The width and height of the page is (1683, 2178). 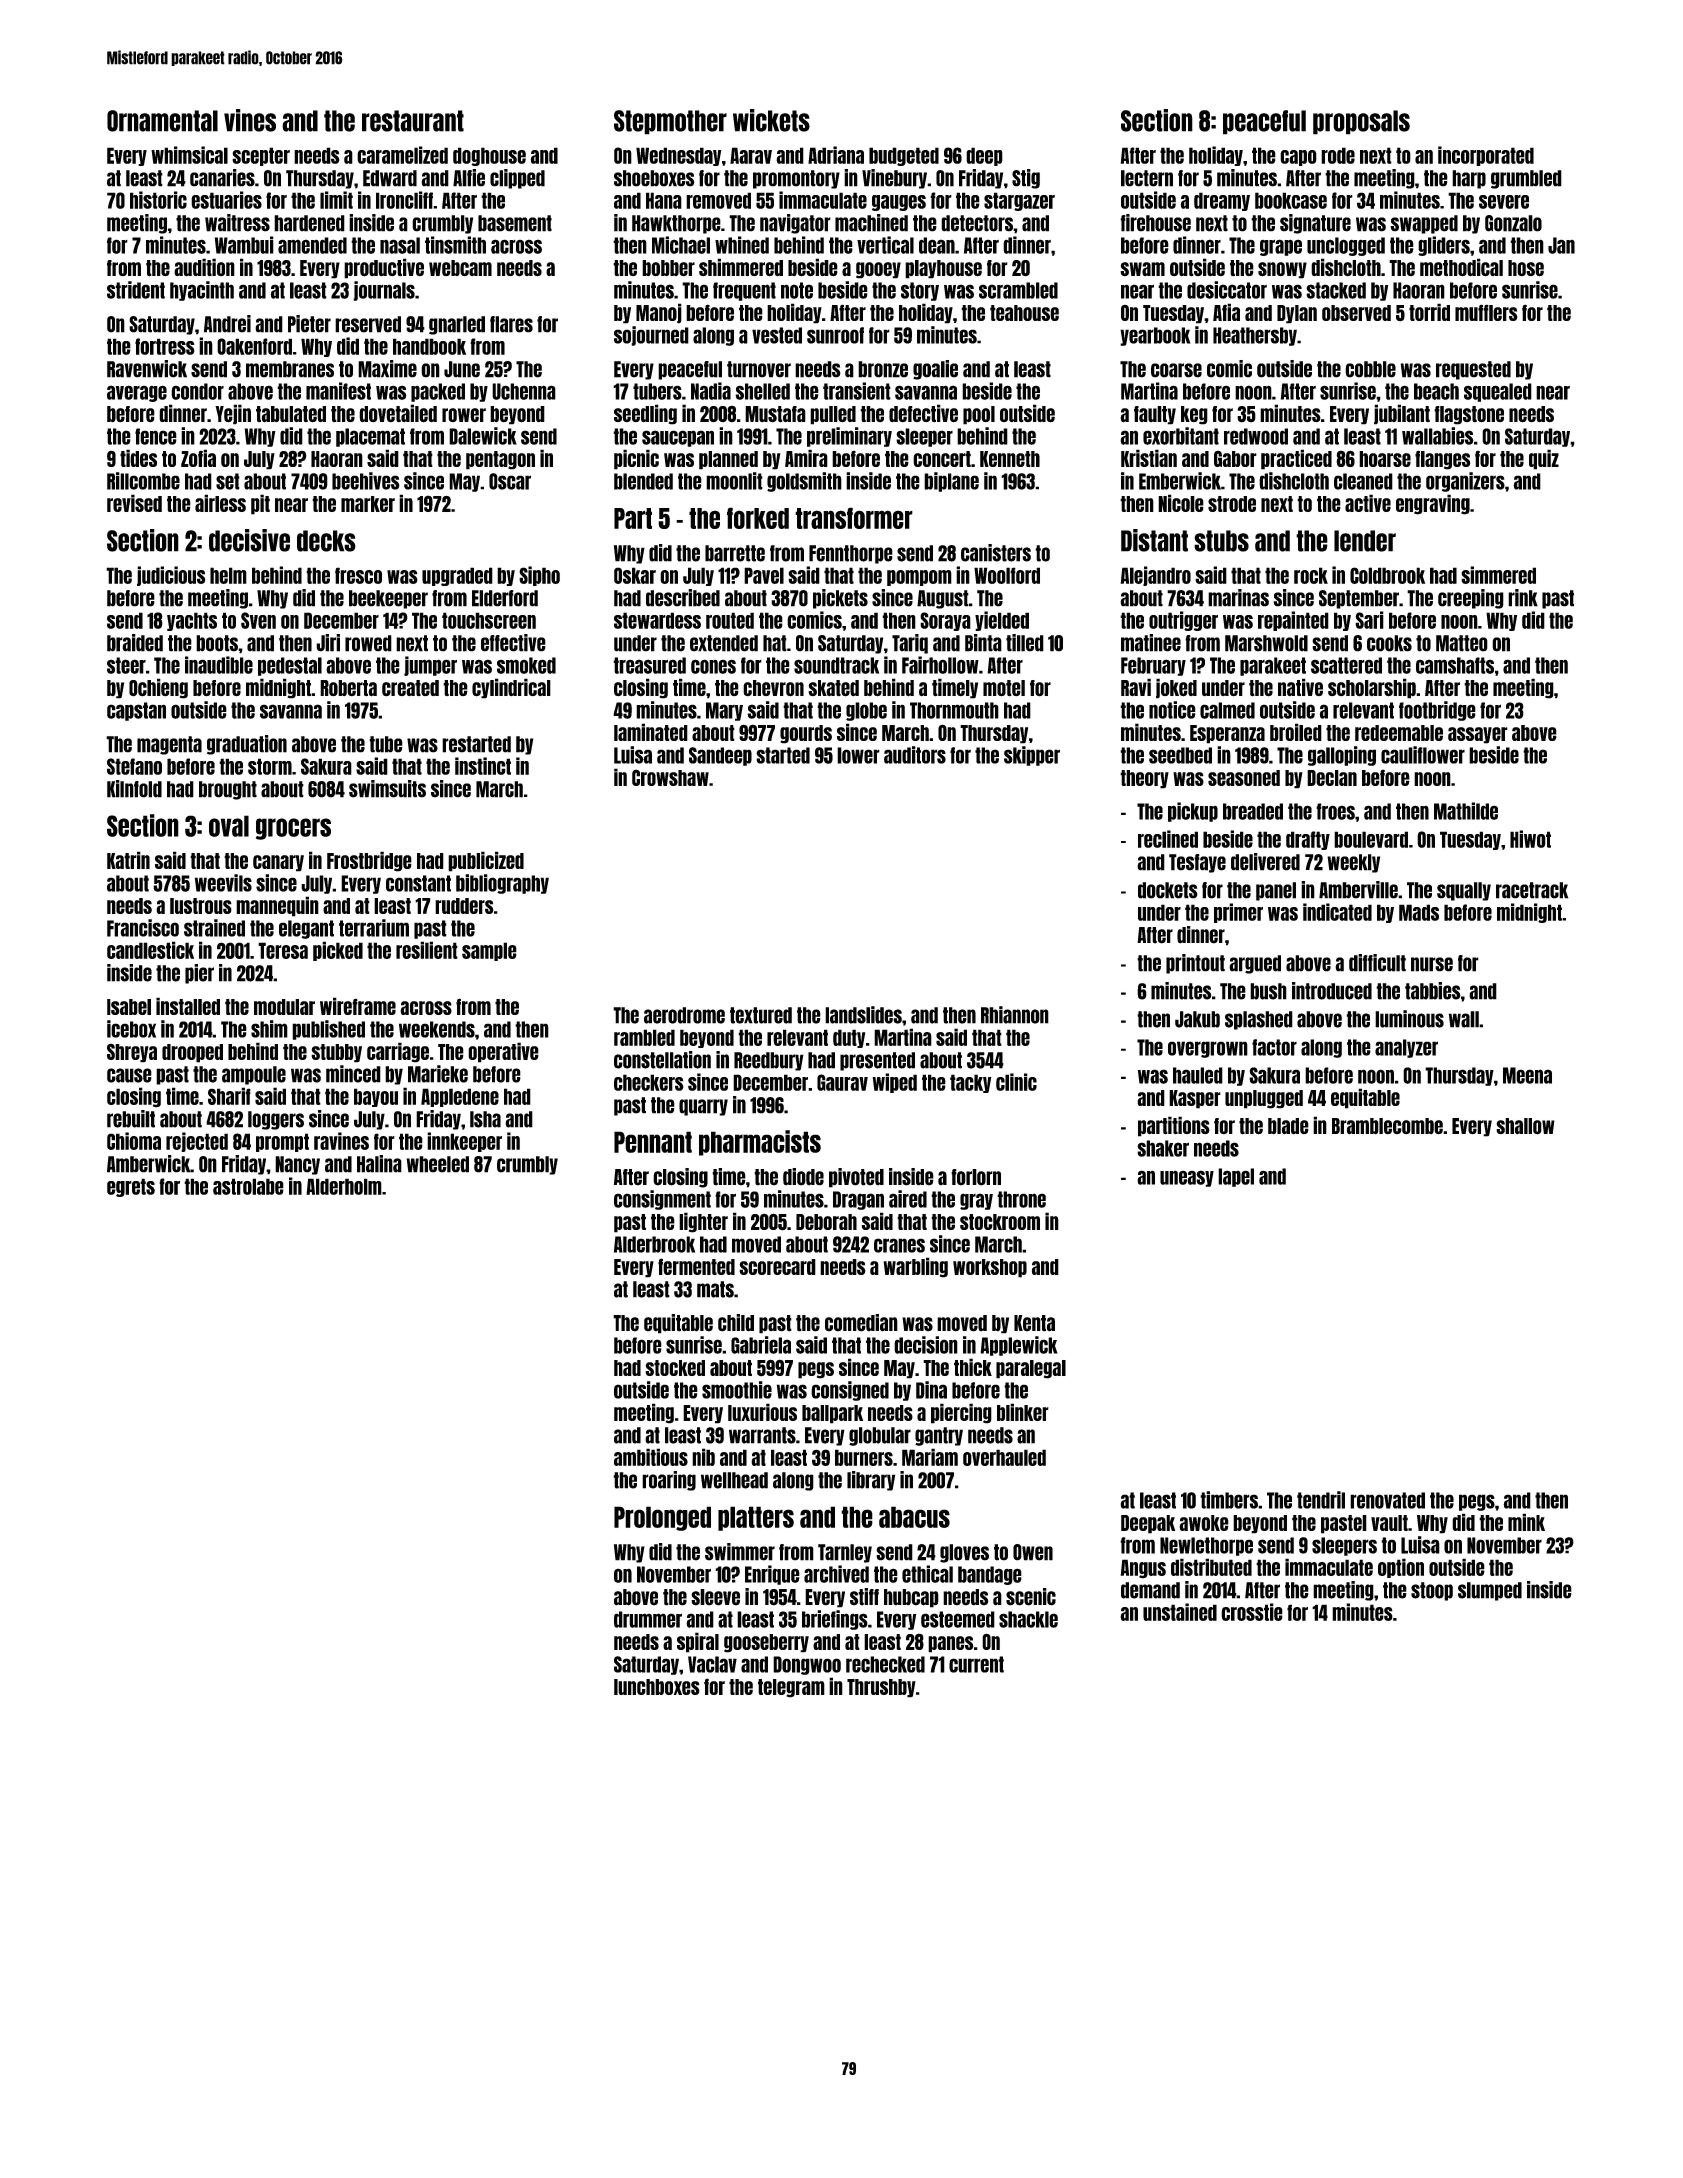 What do you see at coordinates (1433, 991) in the page?
I see `tabbies` at bounding box center [1433, 991].
